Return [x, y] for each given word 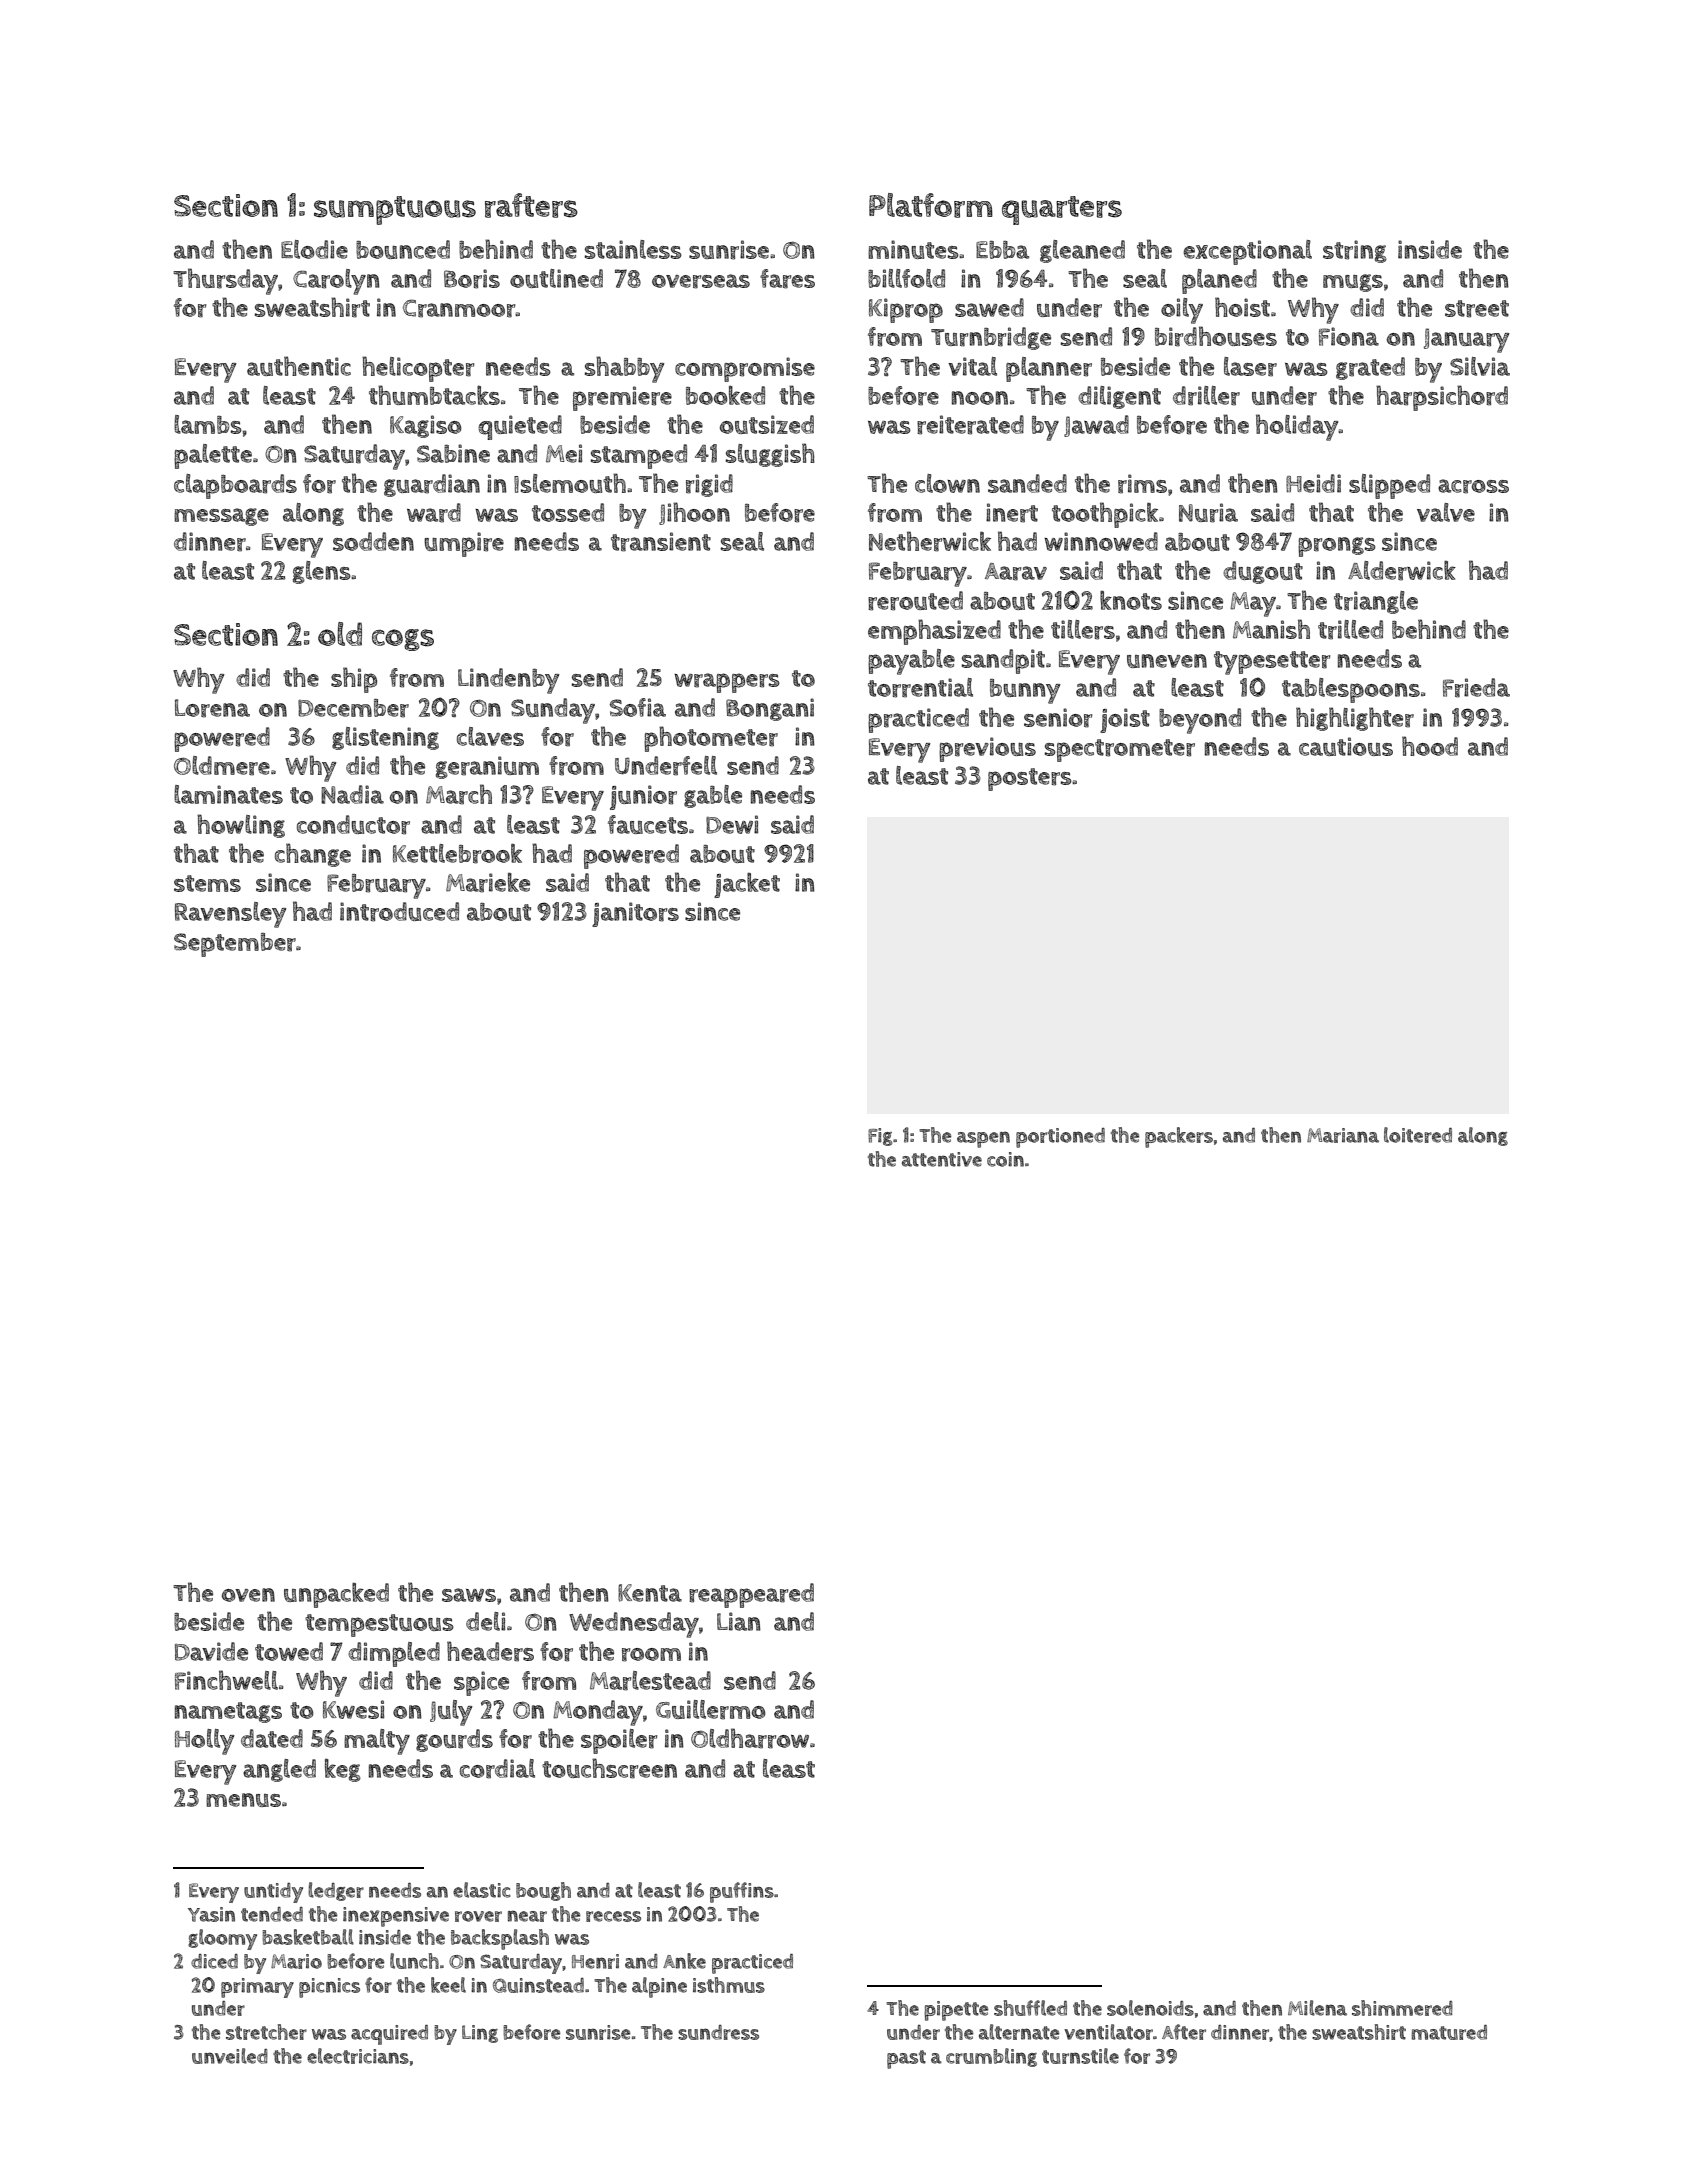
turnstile [1080, 2056]
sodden [373, 541]
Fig [880, 1137]
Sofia [638, 707]
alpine [659, 1987]
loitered [1418, 1135]
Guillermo [711, 1710]
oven [248, 1595]
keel [448, 1985]
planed [1219, 281]
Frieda [1476, 688]
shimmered [1402, 2008]
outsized [767, 424]
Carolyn [336, 282]
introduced [399, 912]
